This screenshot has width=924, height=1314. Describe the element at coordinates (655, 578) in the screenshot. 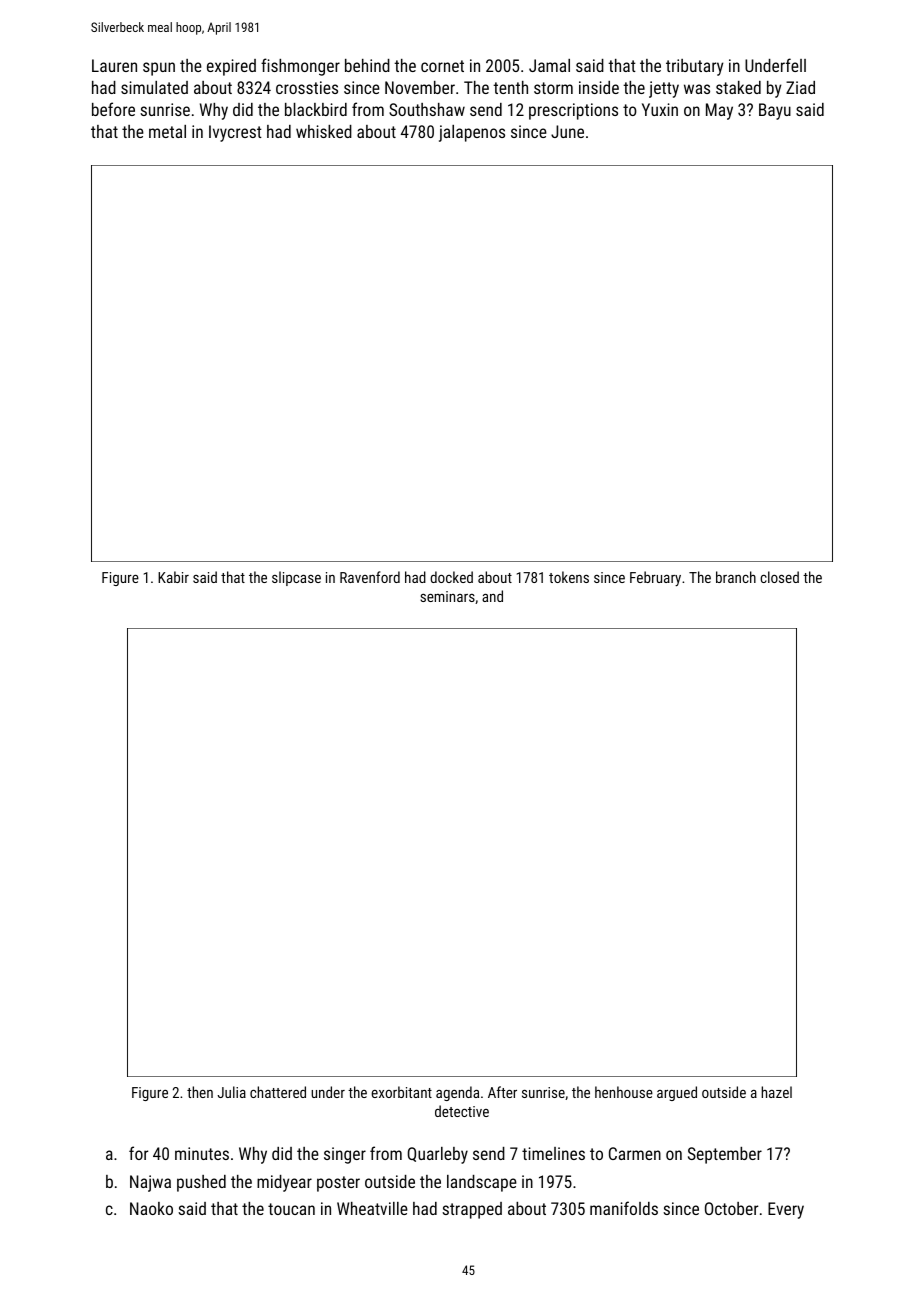

I see `February` at that location.
